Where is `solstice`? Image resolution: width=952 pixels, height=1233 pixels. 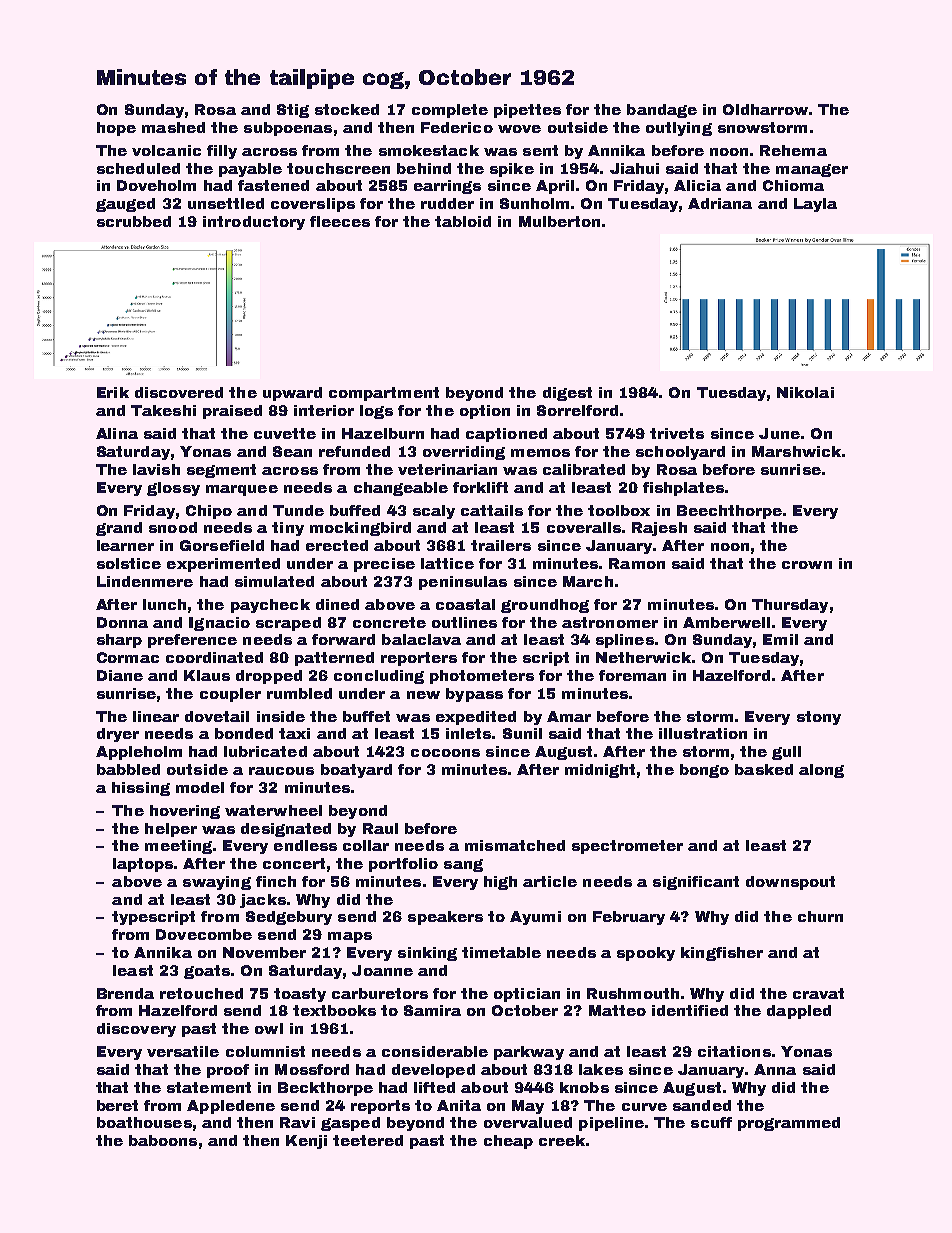
solstice is located at coordinates (129, 563).
